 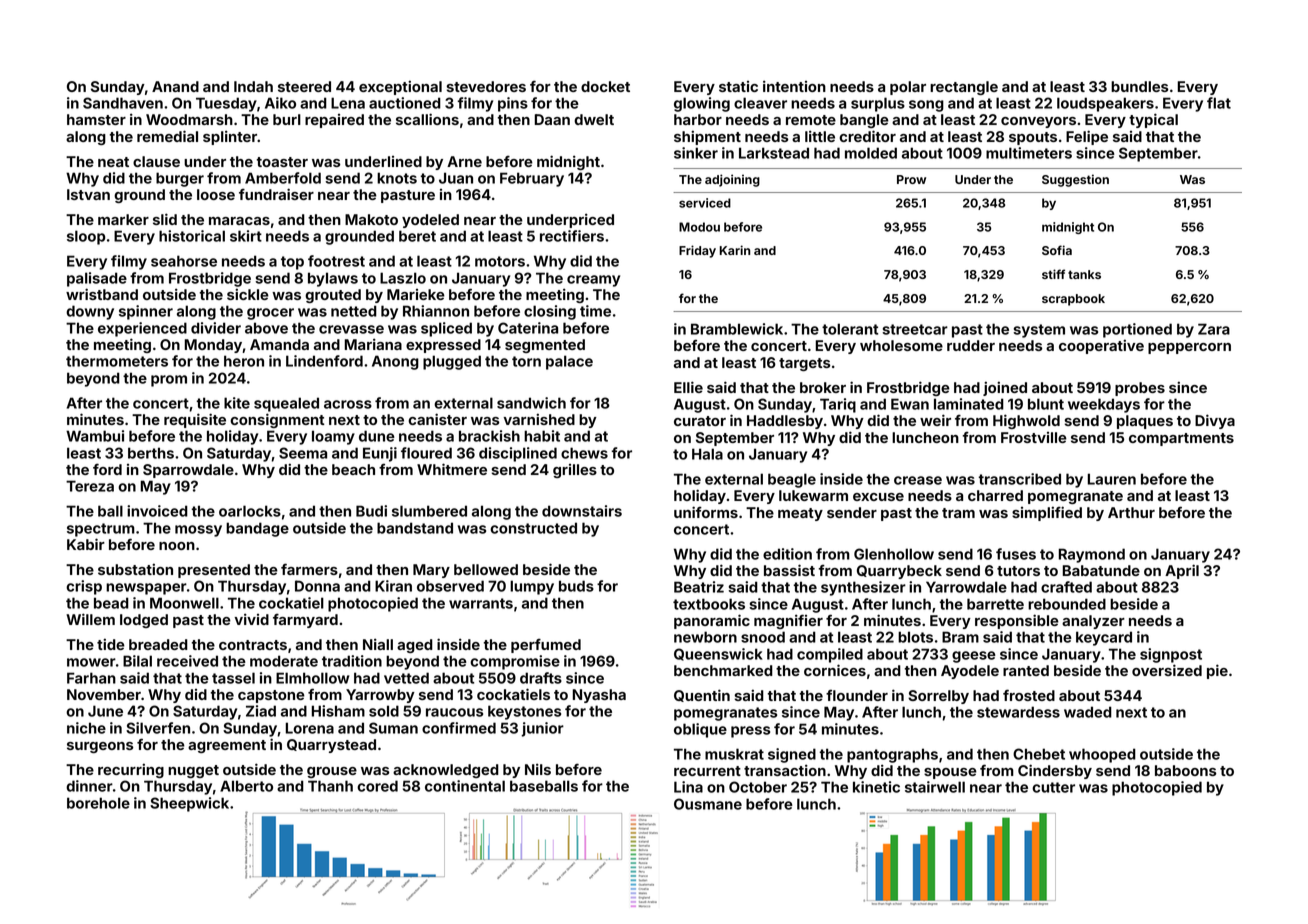 What do you see at coordinates (871, 153) in the image?
I see `molded` at bounding box center [871, 153].
